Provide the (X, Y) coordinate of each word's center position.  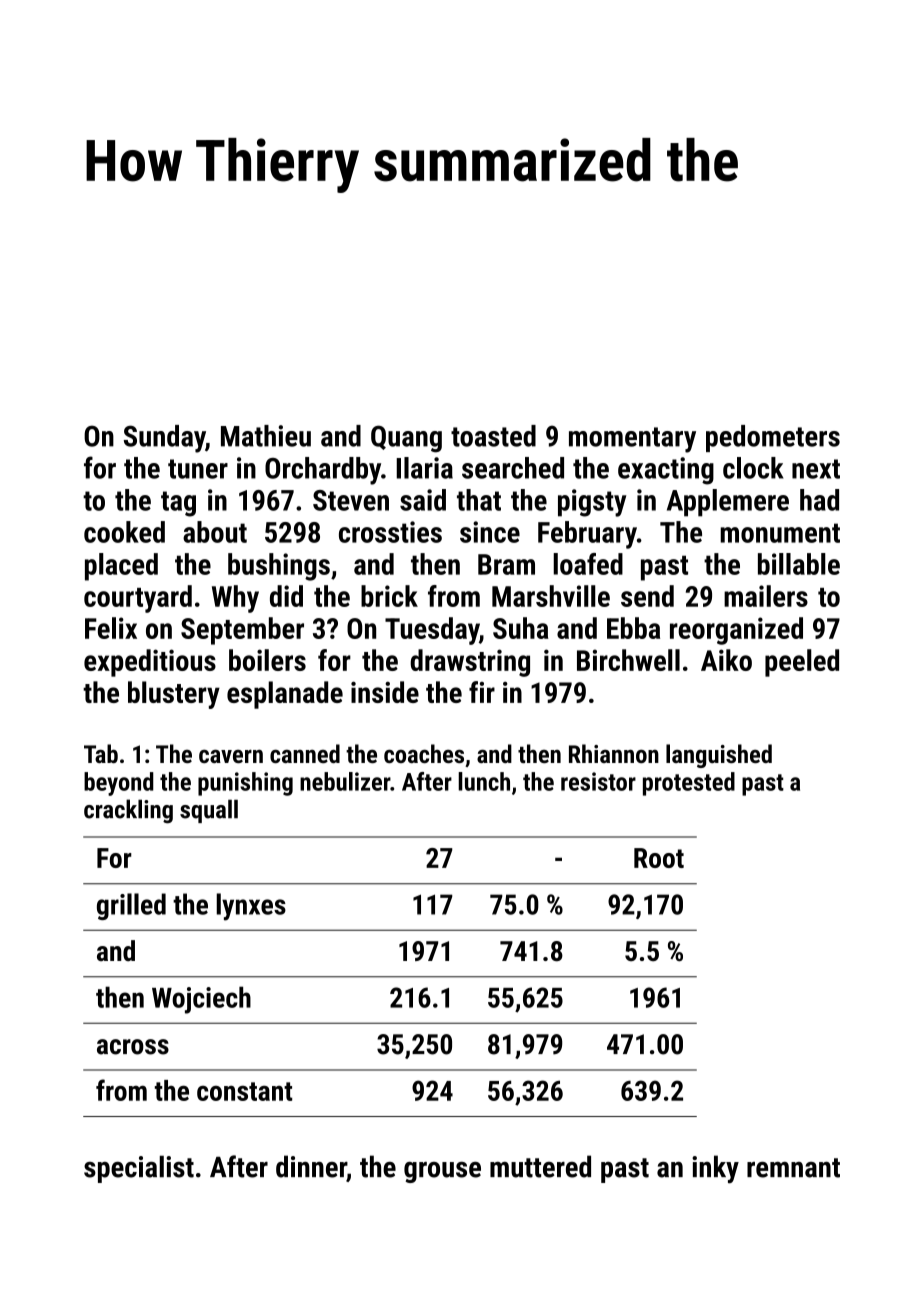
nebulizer (345, 781)
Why (235, 599)
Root (659, 858)
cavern (231, 756)
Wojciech (201, 1000)
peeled (802, 663)
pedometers (773, 438)
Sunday (164, 439)
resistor (598, 781)
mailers (766, 596)
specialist (139, 1169)
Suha (520, 628)
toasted (493, 436)
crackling (128, 811)
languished (719, 756)
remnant (793, 1168)
